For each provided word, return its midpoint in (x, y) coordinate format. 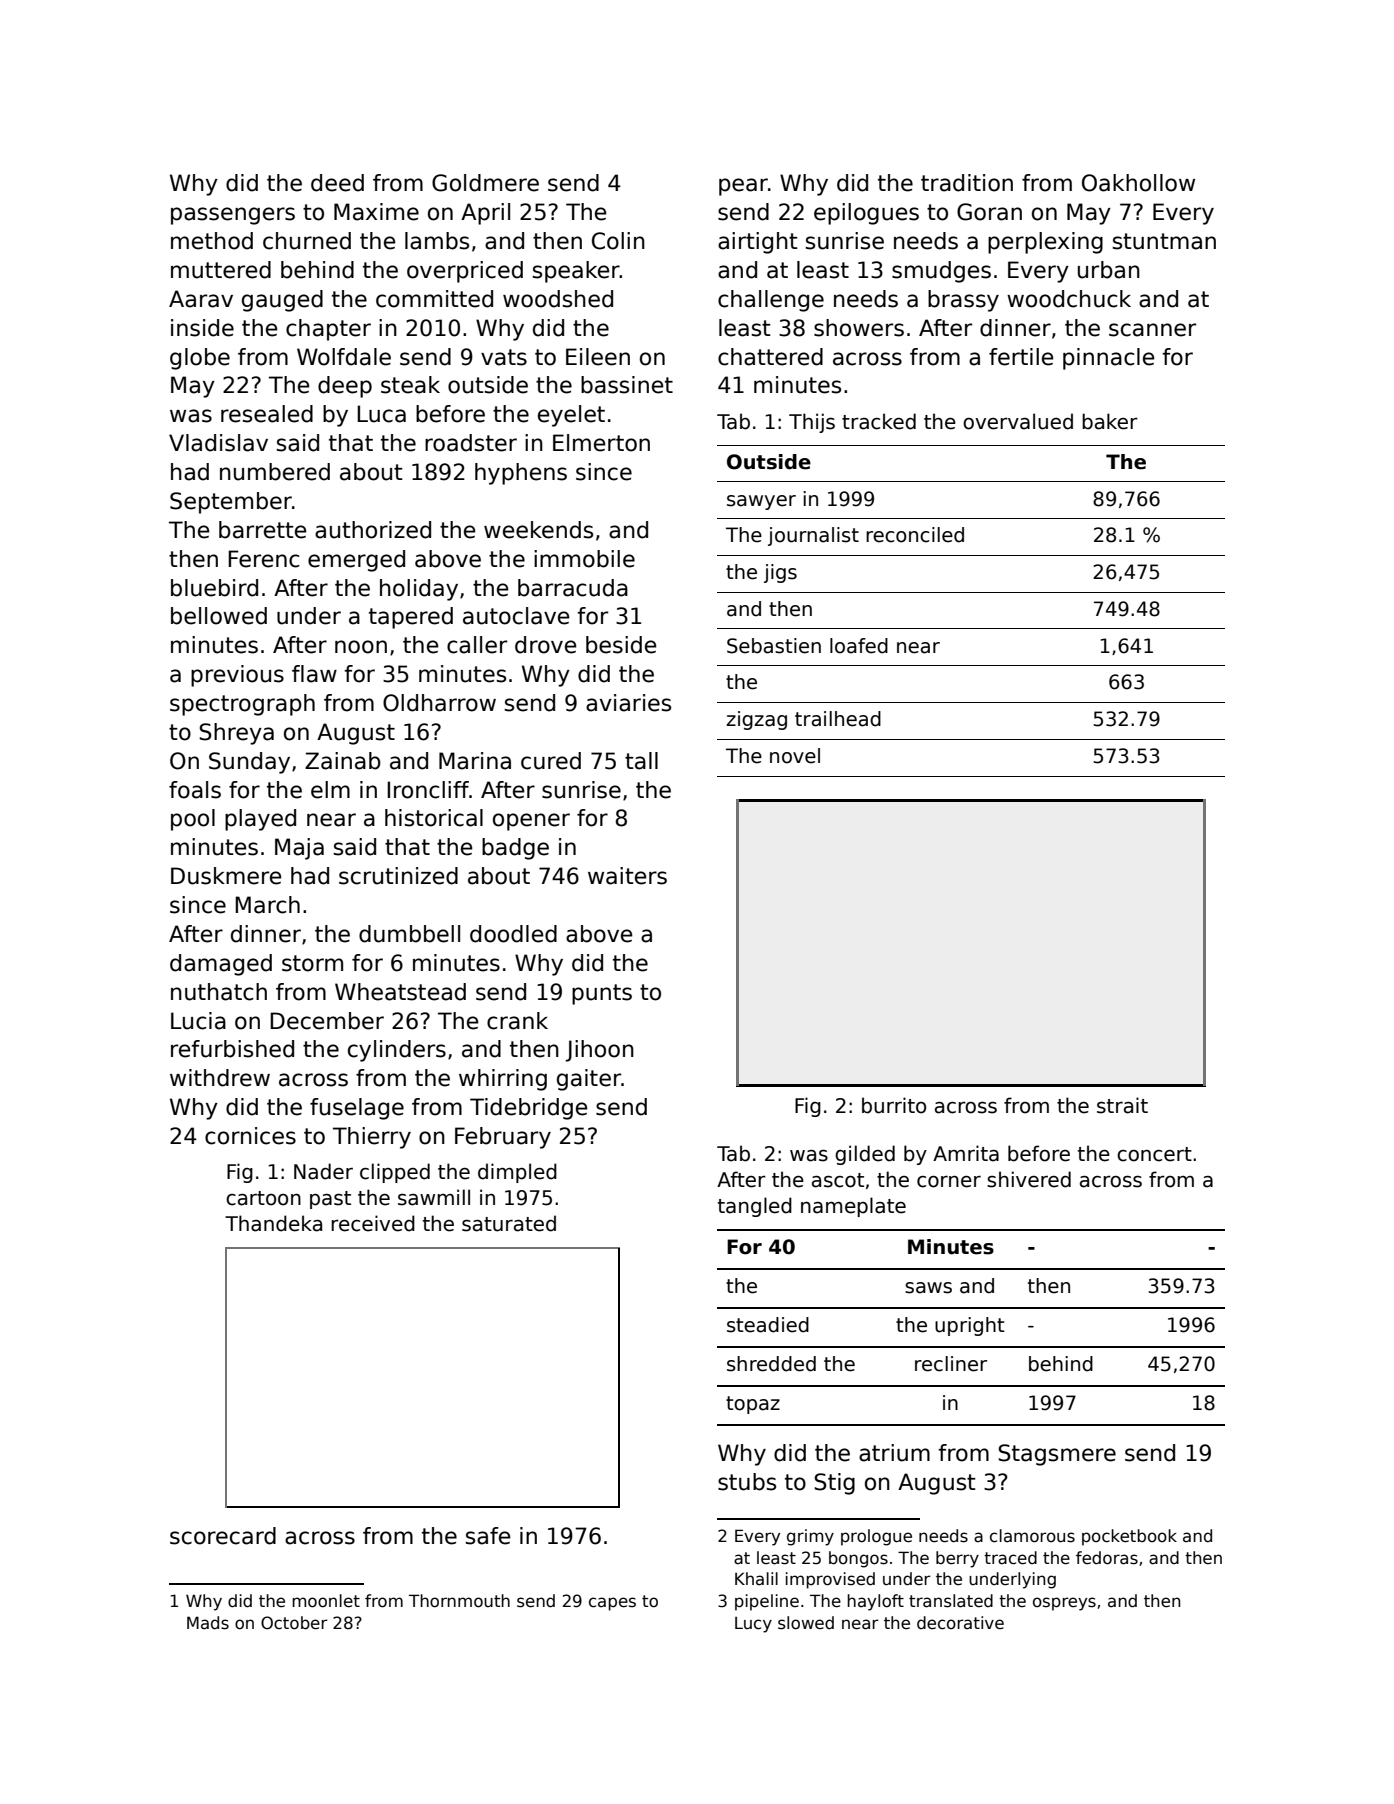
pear (743, 187)
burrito (894, 1105)
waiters (627, 876)
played (260, 820)
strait (1122, 1105)
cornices (250, 1136)
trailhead (838, 719)
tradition (967, 183)
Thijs (812, 423)
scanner (1152, 330)
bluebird (214, 588)
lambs (437, 241)
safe (488, 1536)
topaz (753, 1405)
